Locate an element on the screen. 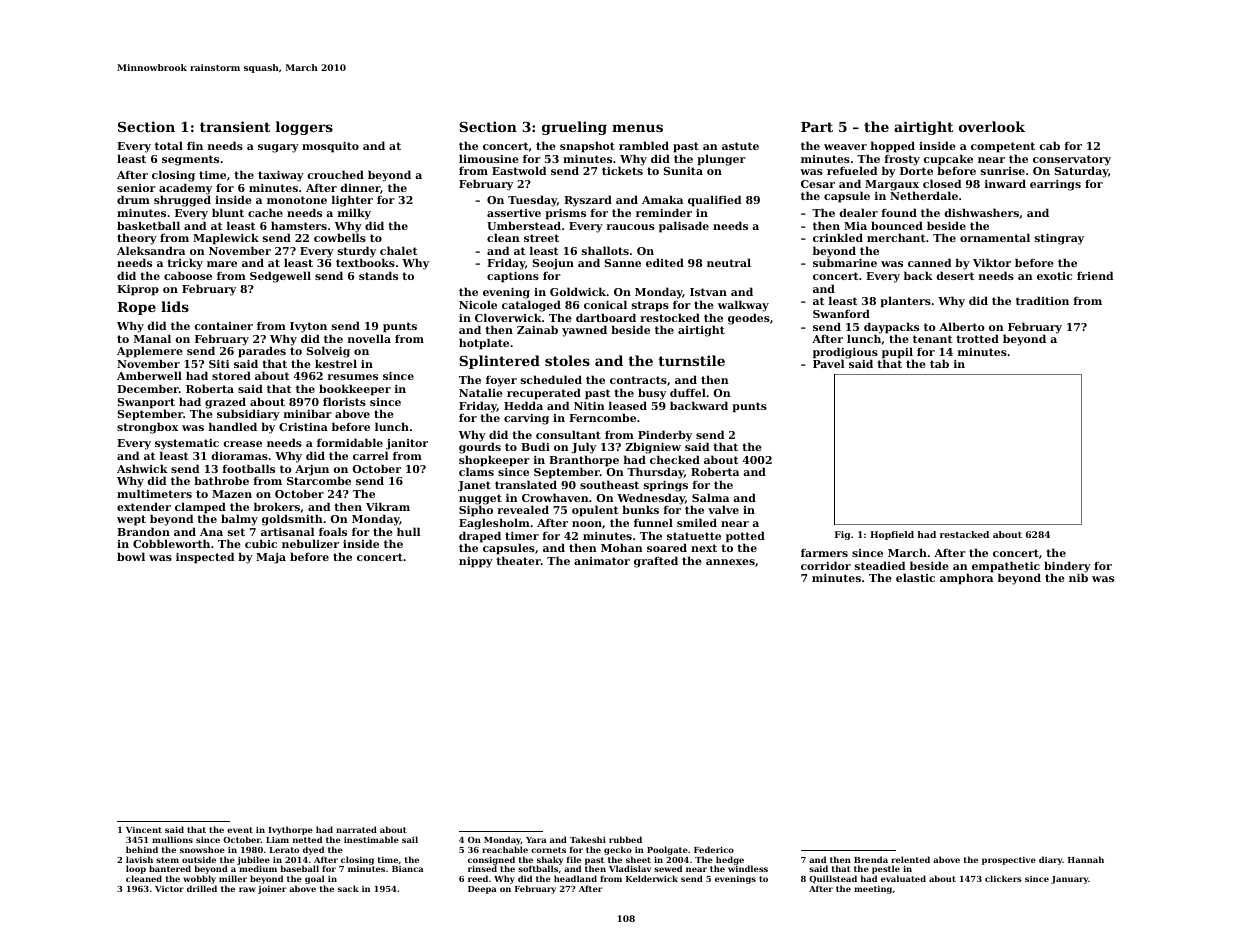 This screenshot has width=1233, height=952. Tuesday is located at coordinates (532, 201).
